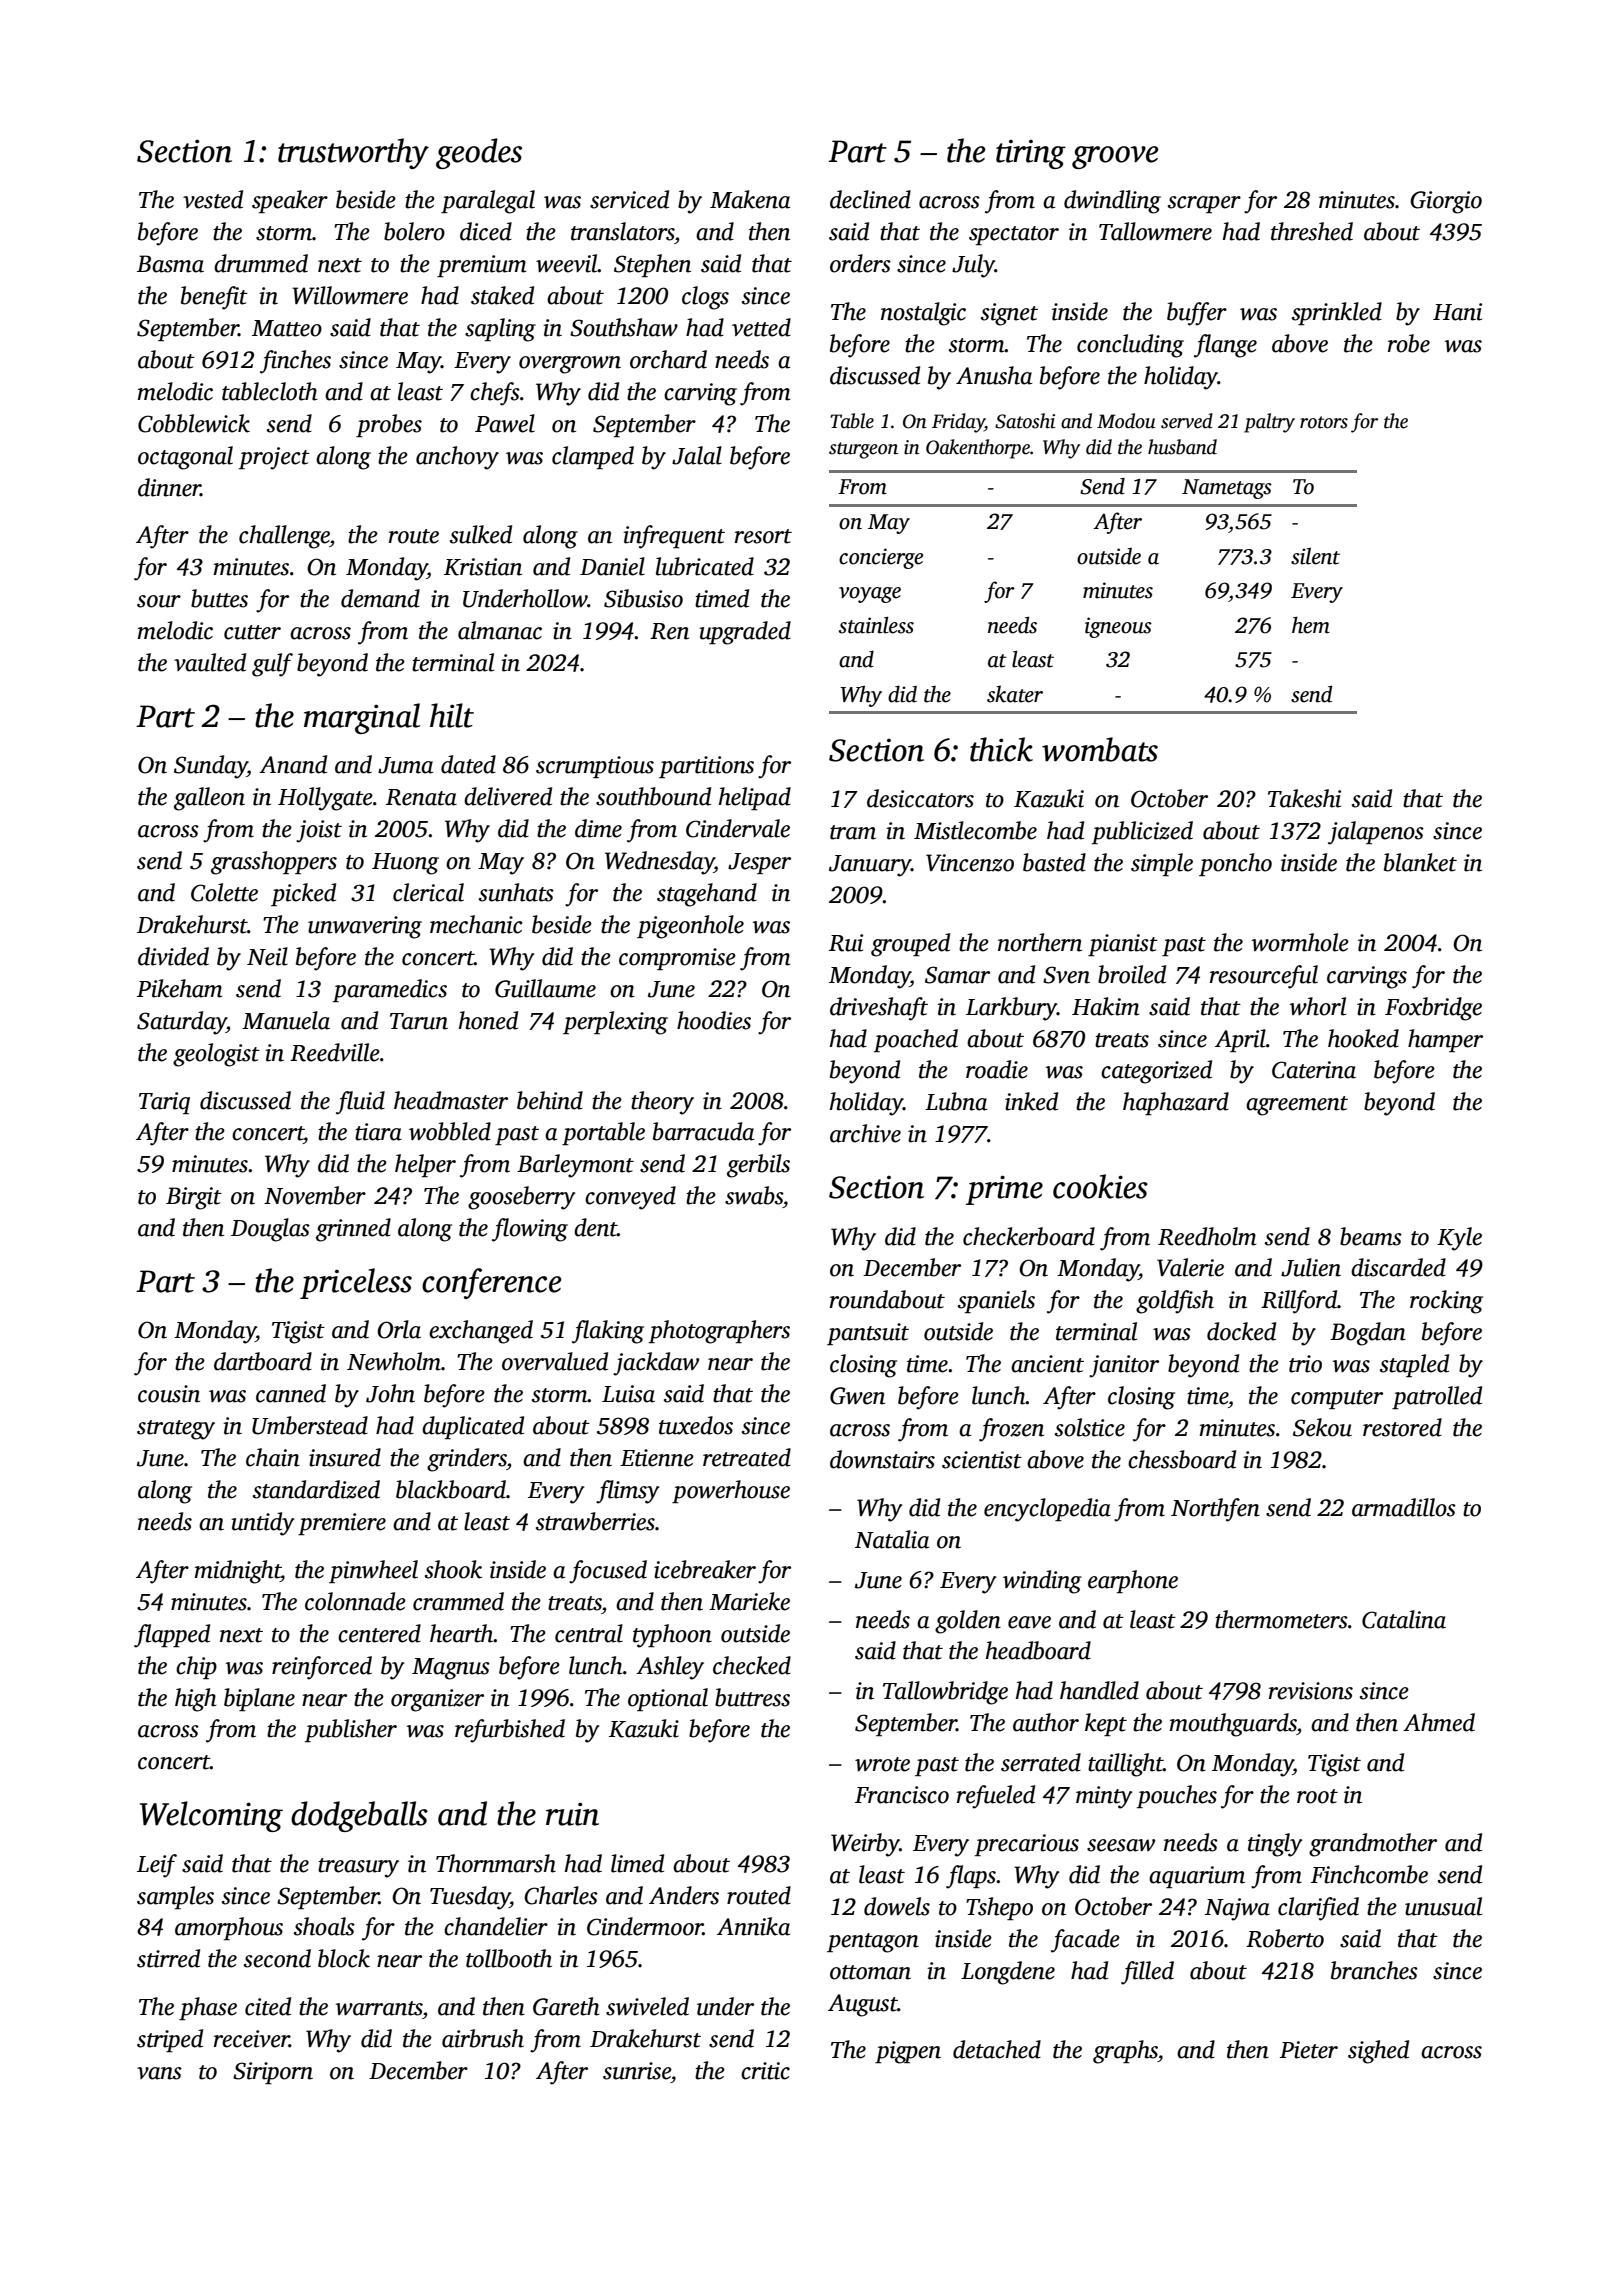 The image size is (1620, 2292). What do you see at coordinates (865, 1133) in the document?
I see `archive` at bounding box center [865, 1133].
